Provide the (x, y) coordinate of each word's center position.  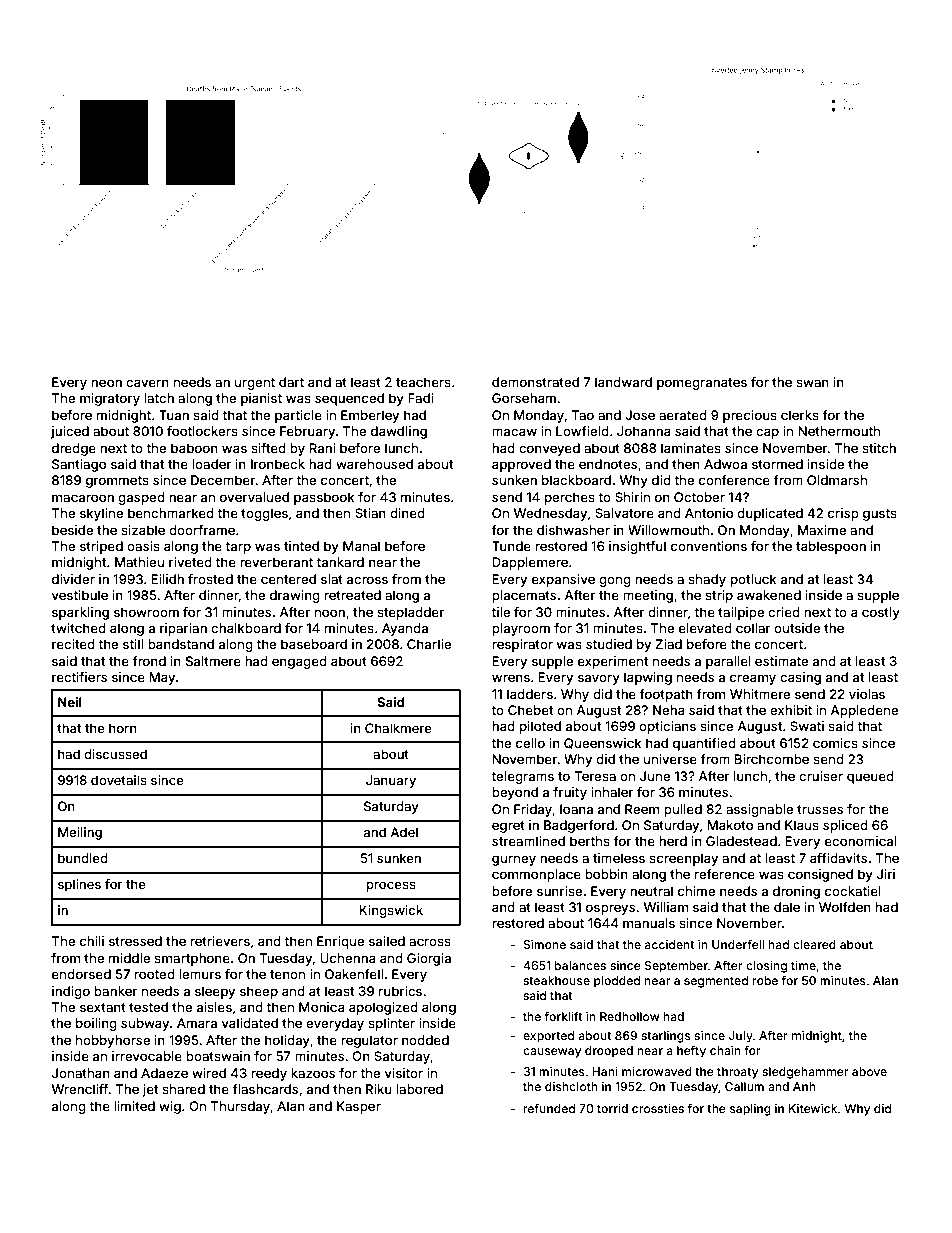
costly (881, 613)
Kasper (359, 1107)
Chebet (530, 710)
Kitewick (813, 1108)
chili (92, 941)
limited (134, 1106)
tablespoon (831, 547)
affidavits (838, 858)
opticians (667, 727)
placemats (524, 596)
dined (407, 513)
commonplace (536, 875)
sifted (268, 448)
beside (72, 530)
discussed (115, 754)
